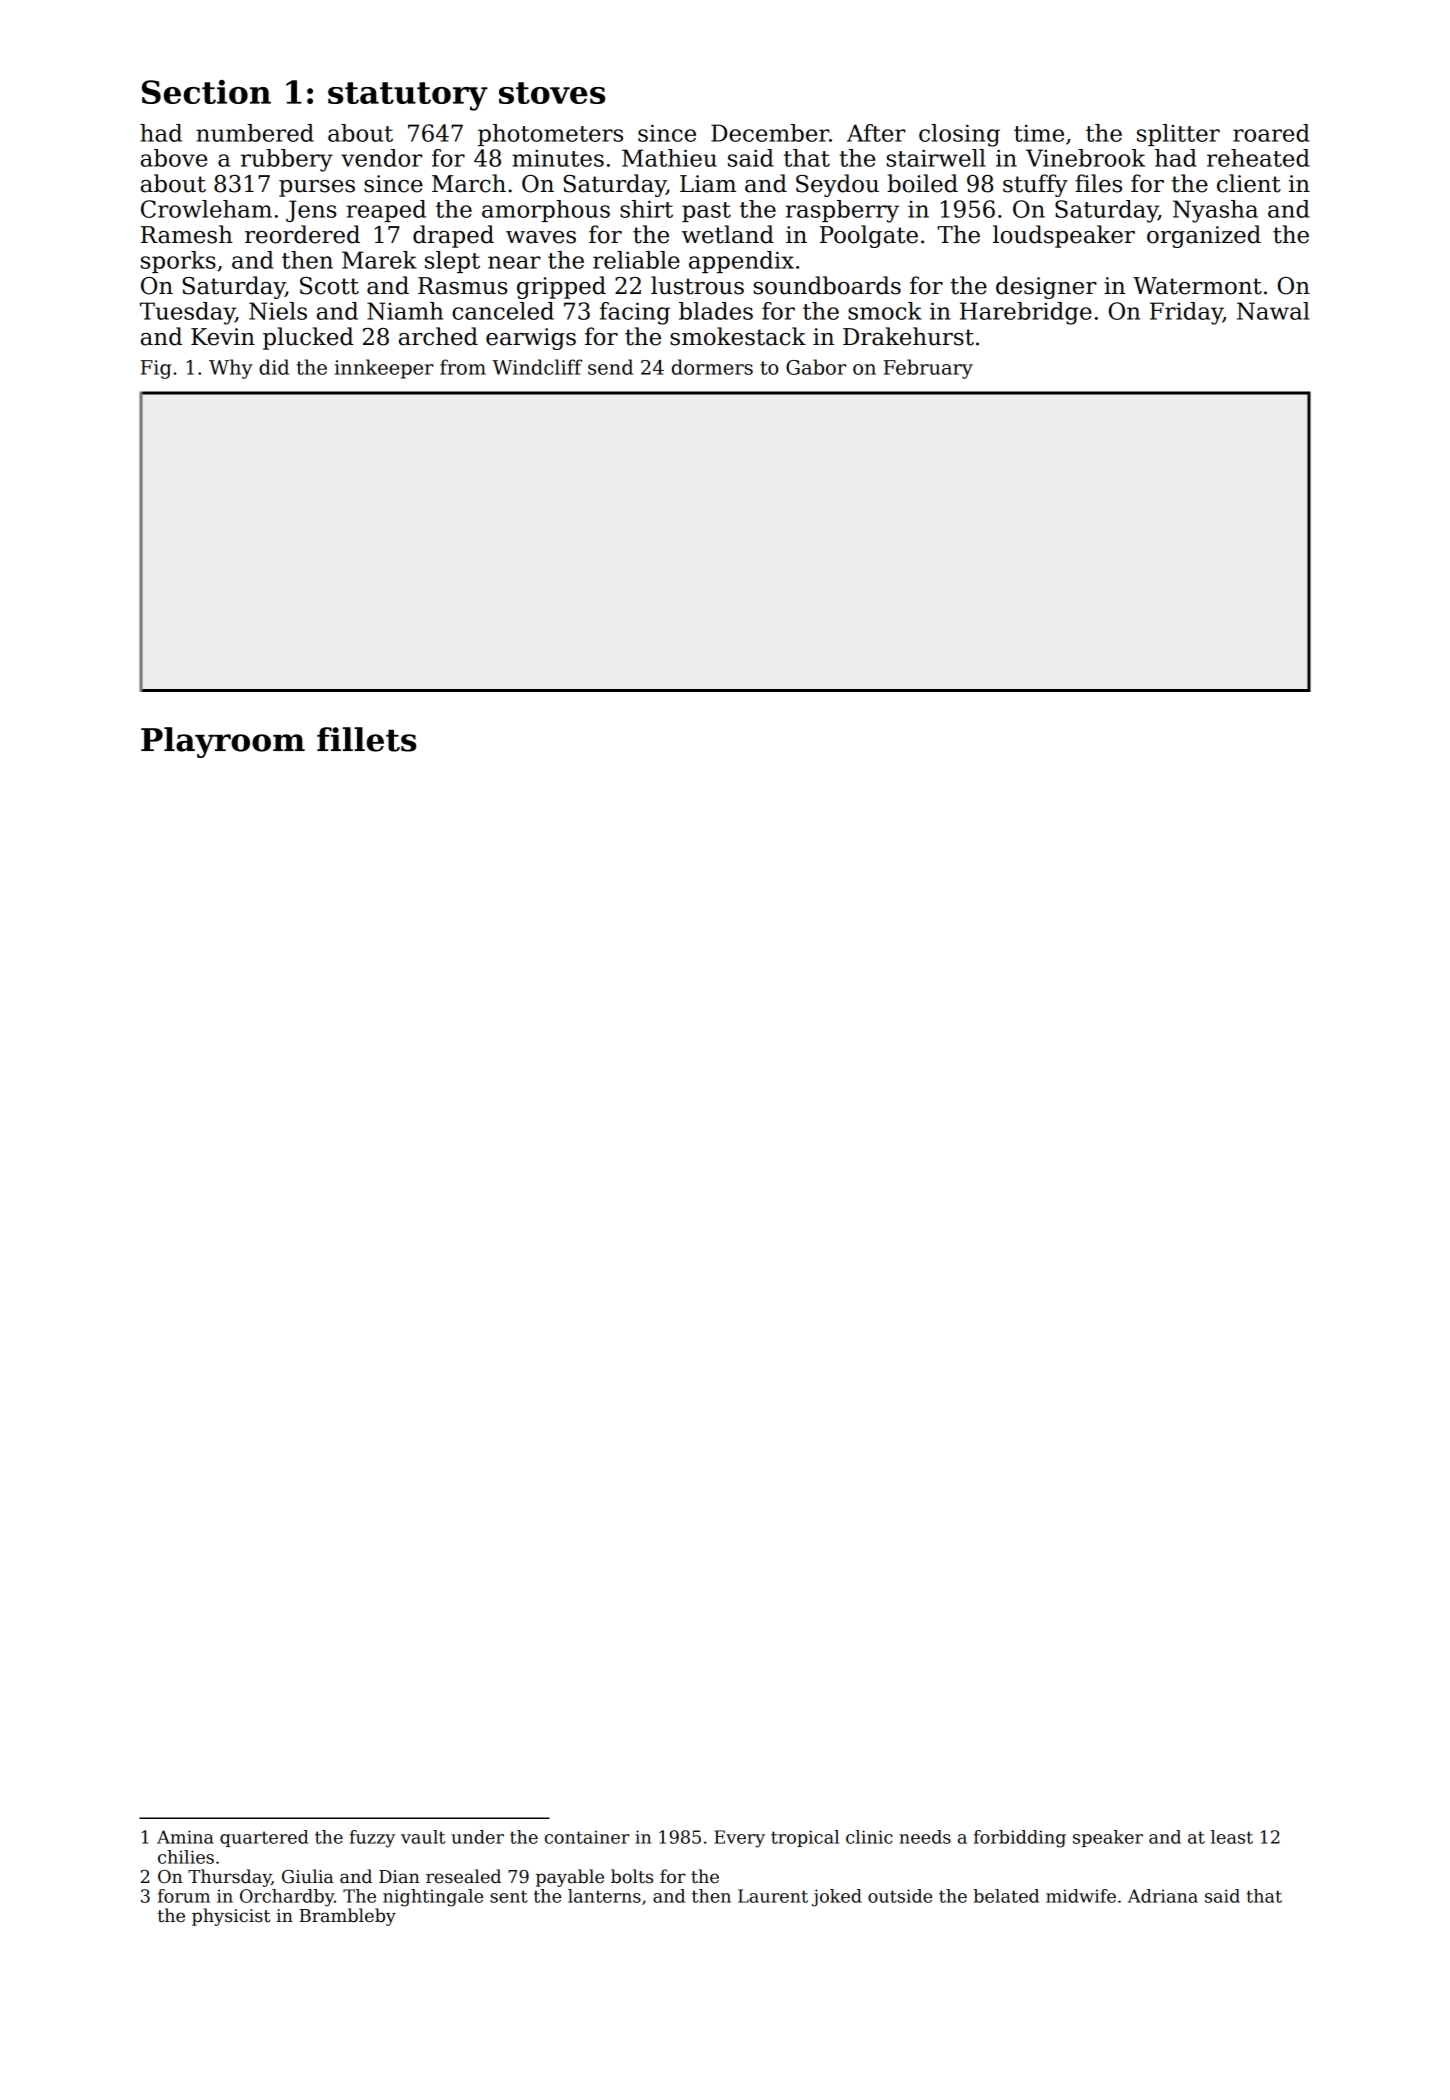 This image has height=2100, width=1450. I want to click on fuzzy, so click(372, 1839).
